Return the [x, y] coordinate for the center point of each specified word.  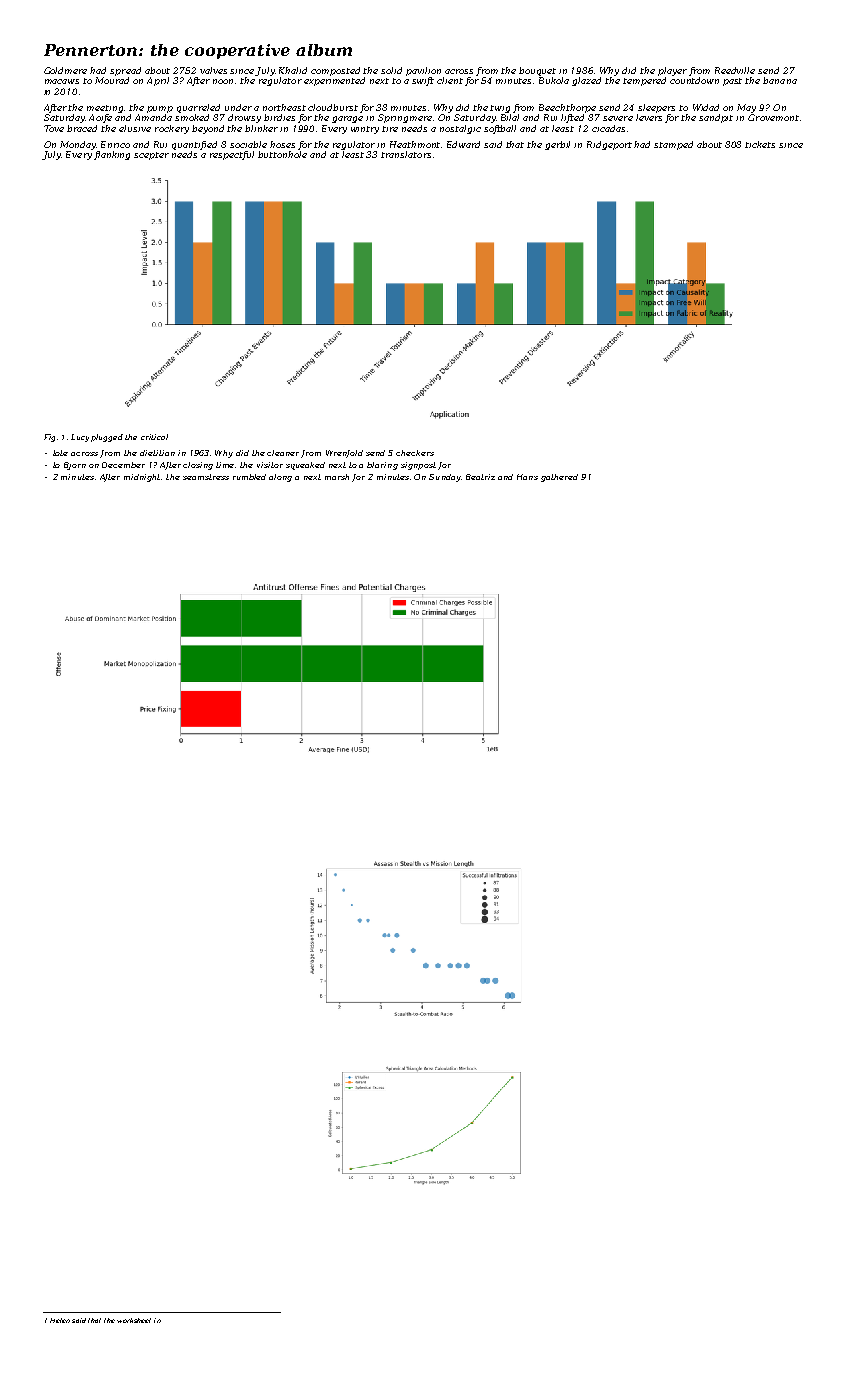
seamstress [206, 477]
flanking [112, 155]
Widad [706, 107]
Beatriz [480, 477]
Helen [60, 1320]
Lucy [80, 438]
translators [406, 154]
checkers [415, 453]
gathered [559, 478]
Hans [527, 477]
